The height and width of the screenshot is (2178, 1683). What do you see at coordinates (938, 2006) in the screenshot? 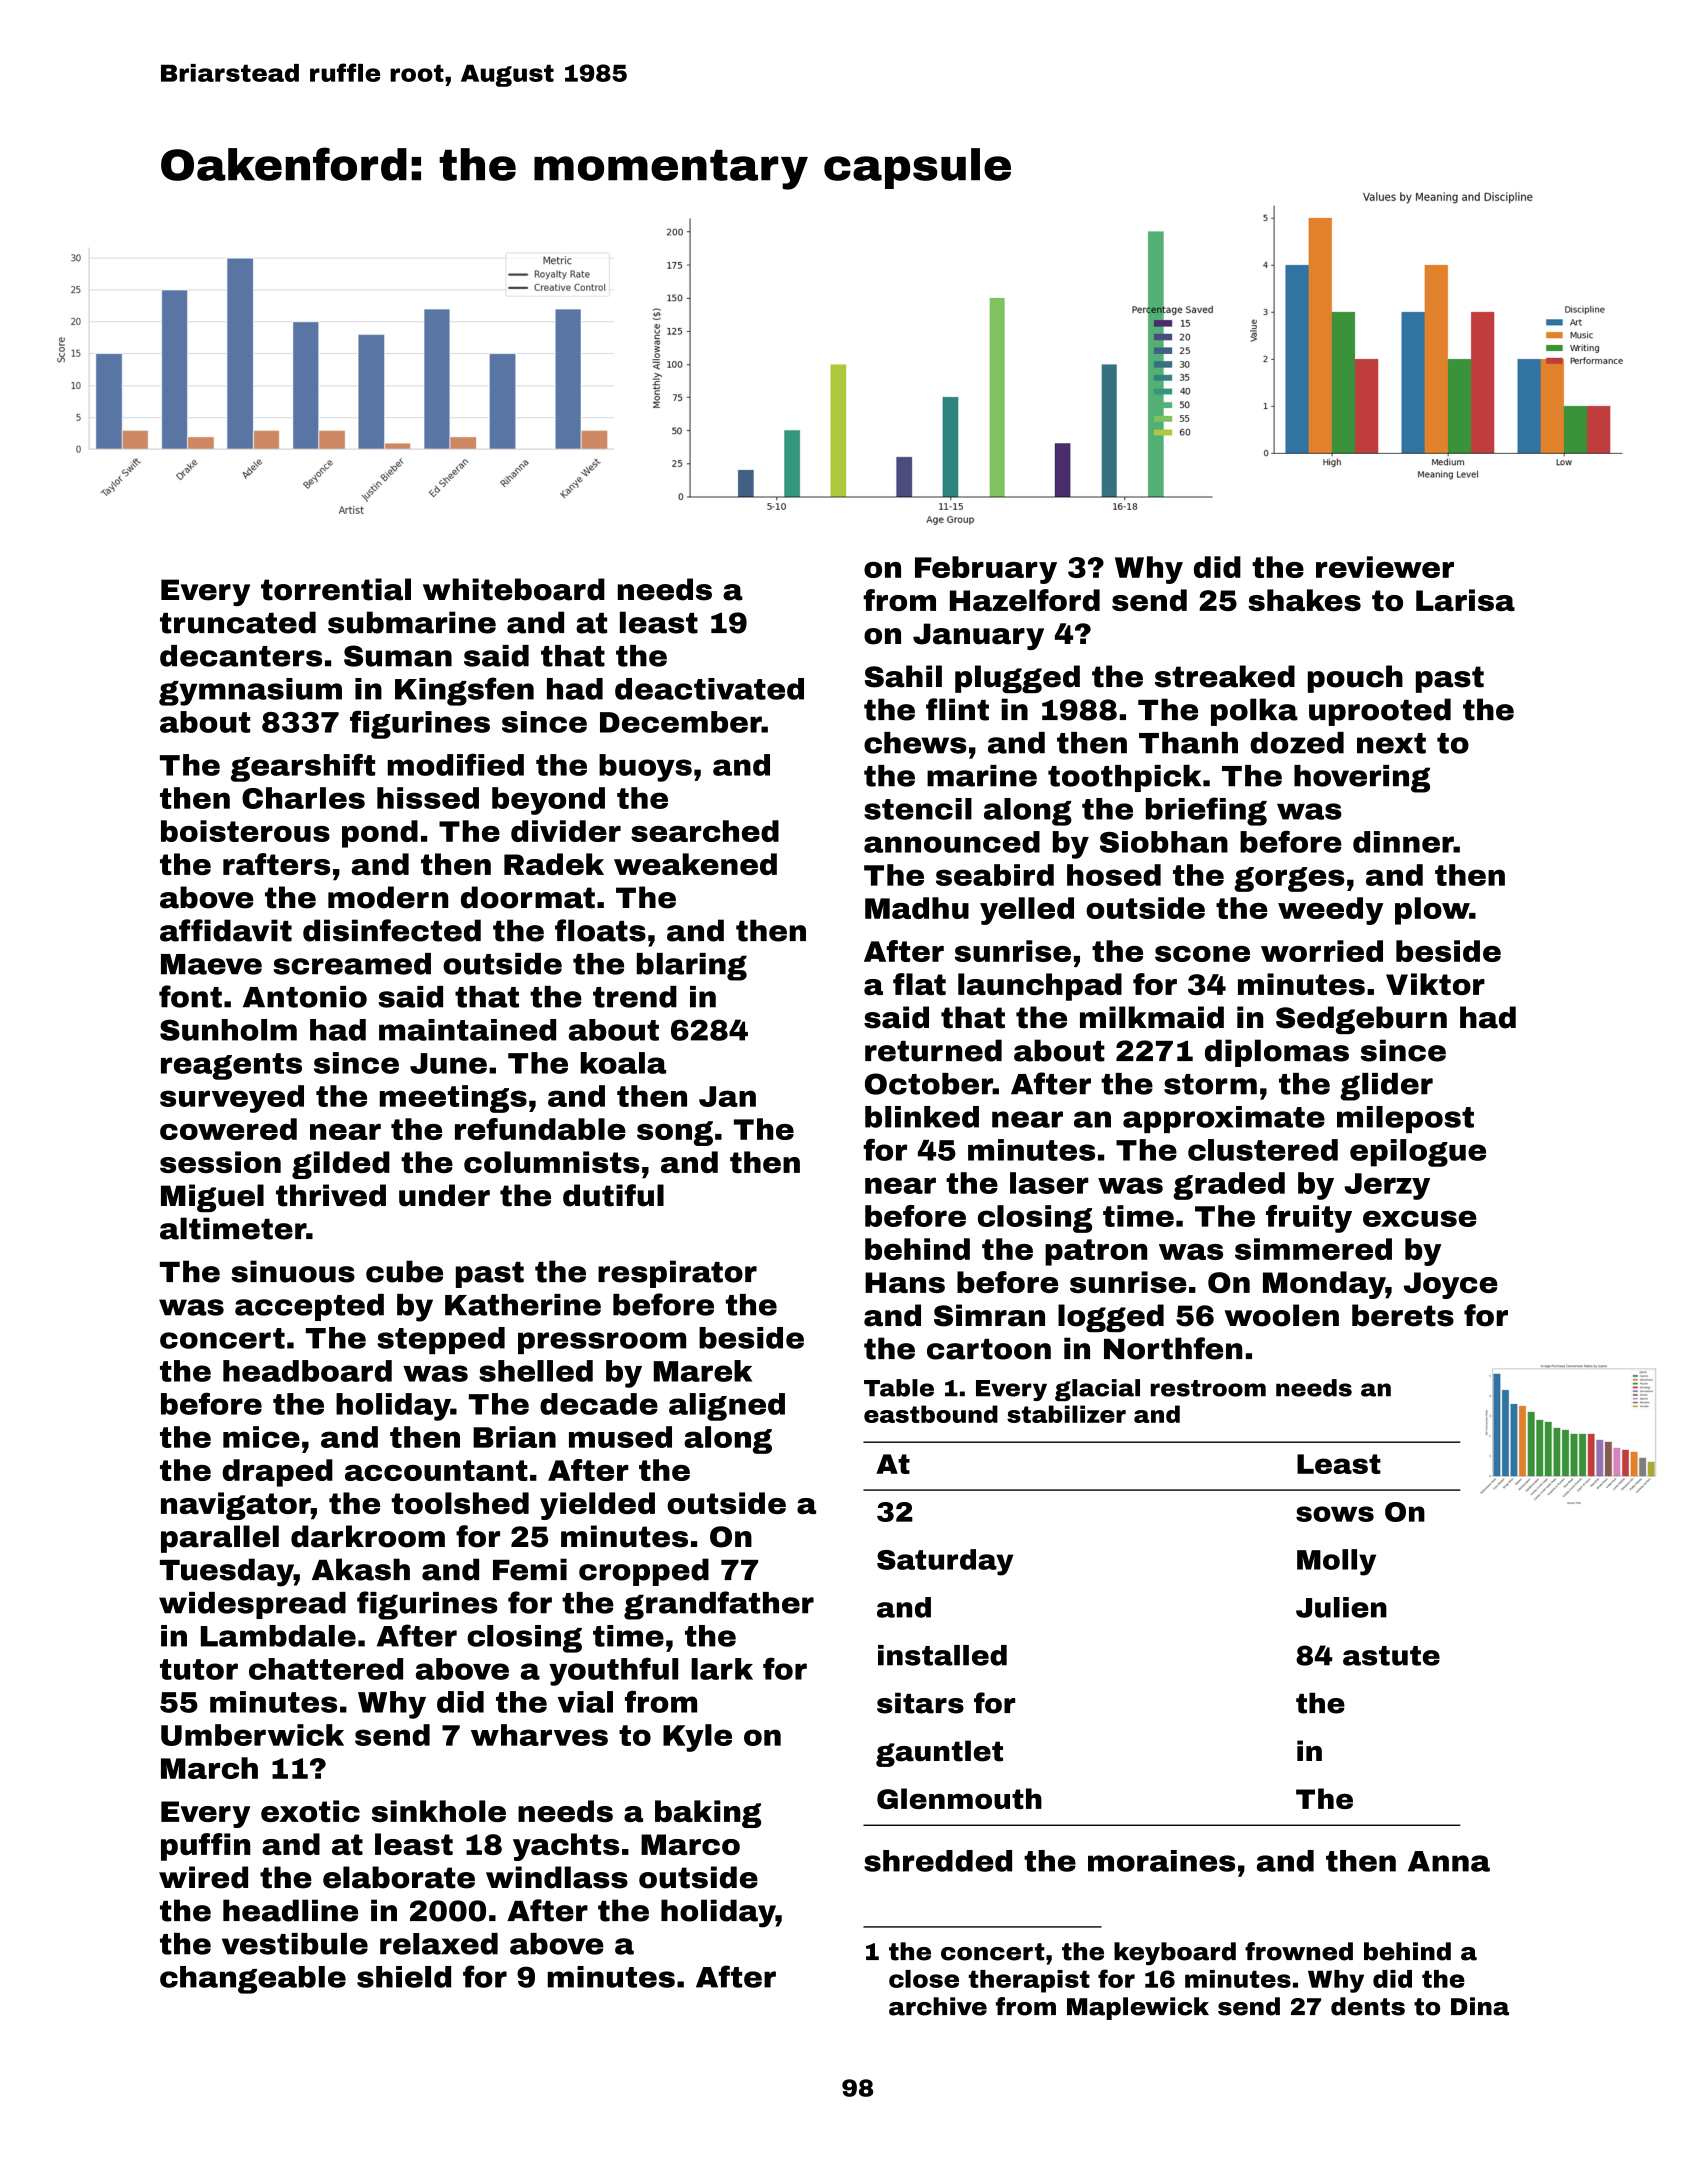
I see `archive` at bounding box center [938, 2006].
